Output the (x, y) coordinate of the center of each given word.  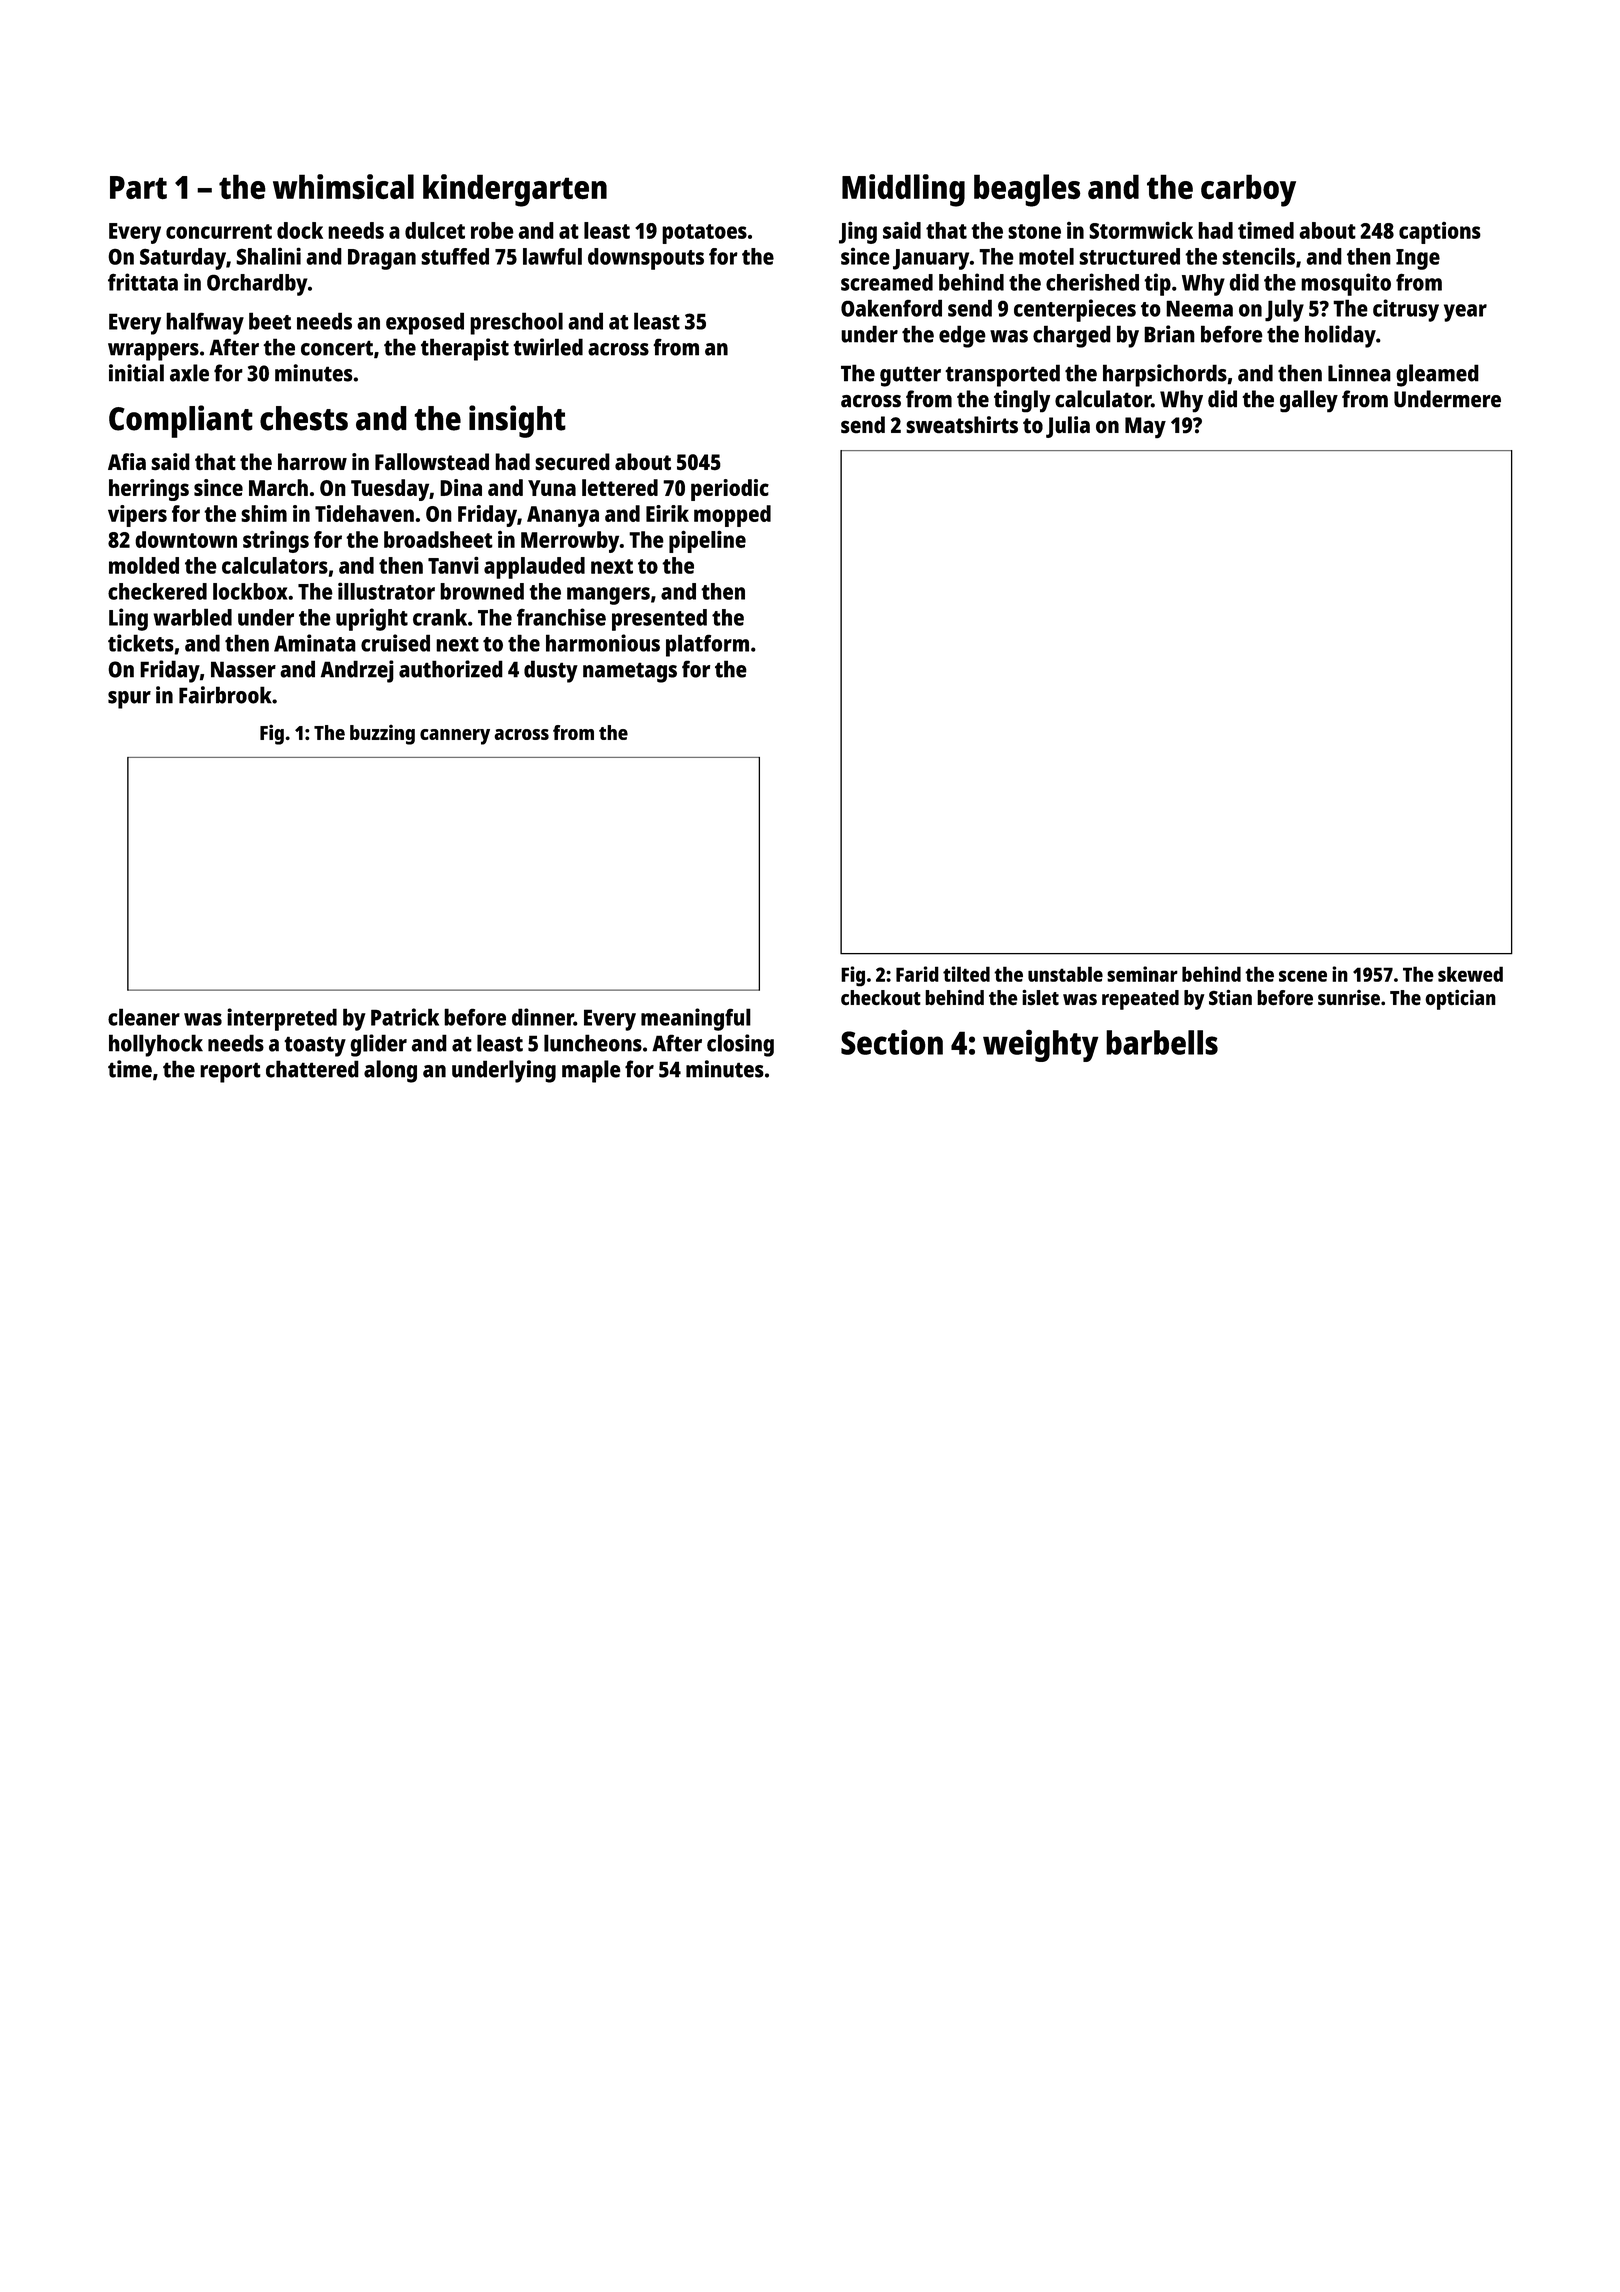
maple (591, 1071)
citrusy (1406, 310)
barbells (1162, 1042)
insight (517, 421)
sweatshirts (962, 425)
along (390, 1071)
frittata (143, 282)
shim (264, 513)
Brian (1169, 334)
